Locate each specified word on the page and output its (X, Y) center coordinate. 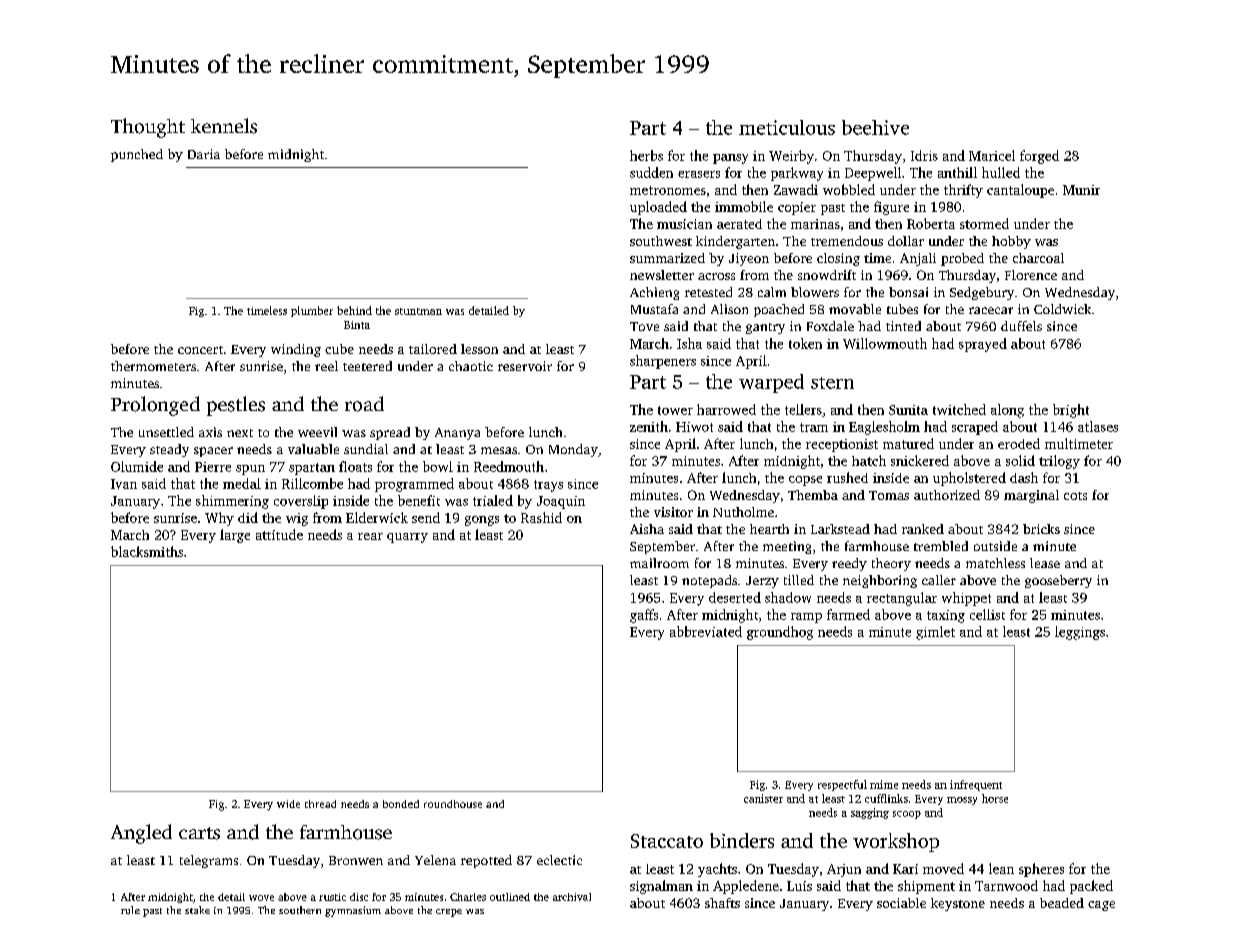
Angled (141, 834)
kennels (224, 126)
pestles (236, 406)
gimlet (935, 633)
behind (354, 310)
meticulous (787, 127)
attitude (279, 534)
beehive (875, 127)
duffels (1021, 326)
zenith (649, 426)
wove (261, 898)
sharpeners (663, 362)
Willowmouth (885, 343)
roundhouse (453, 804)
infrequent (976, 785)
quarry (407, 538)
